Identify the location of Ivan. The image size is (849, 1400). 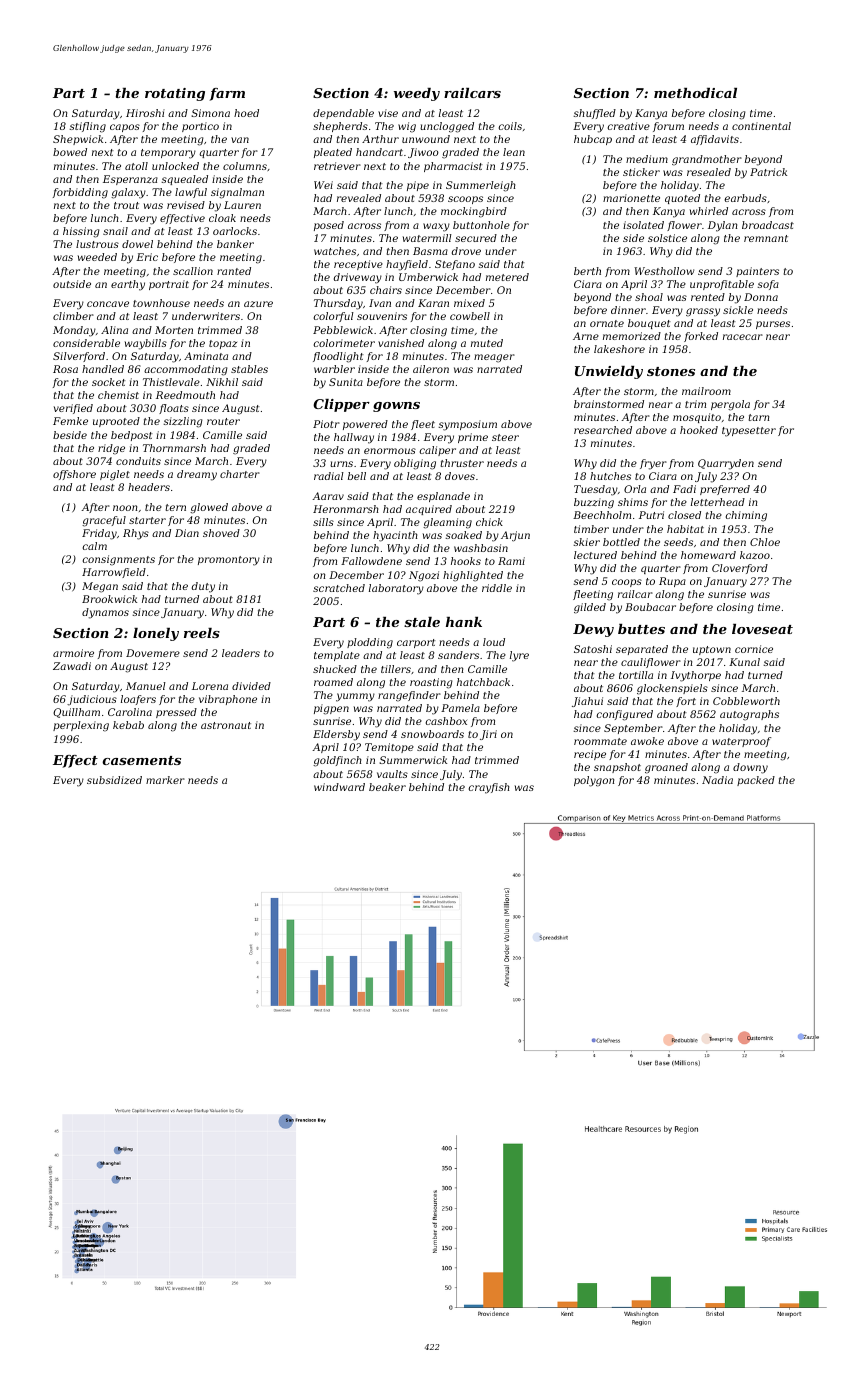
(380, 303).
